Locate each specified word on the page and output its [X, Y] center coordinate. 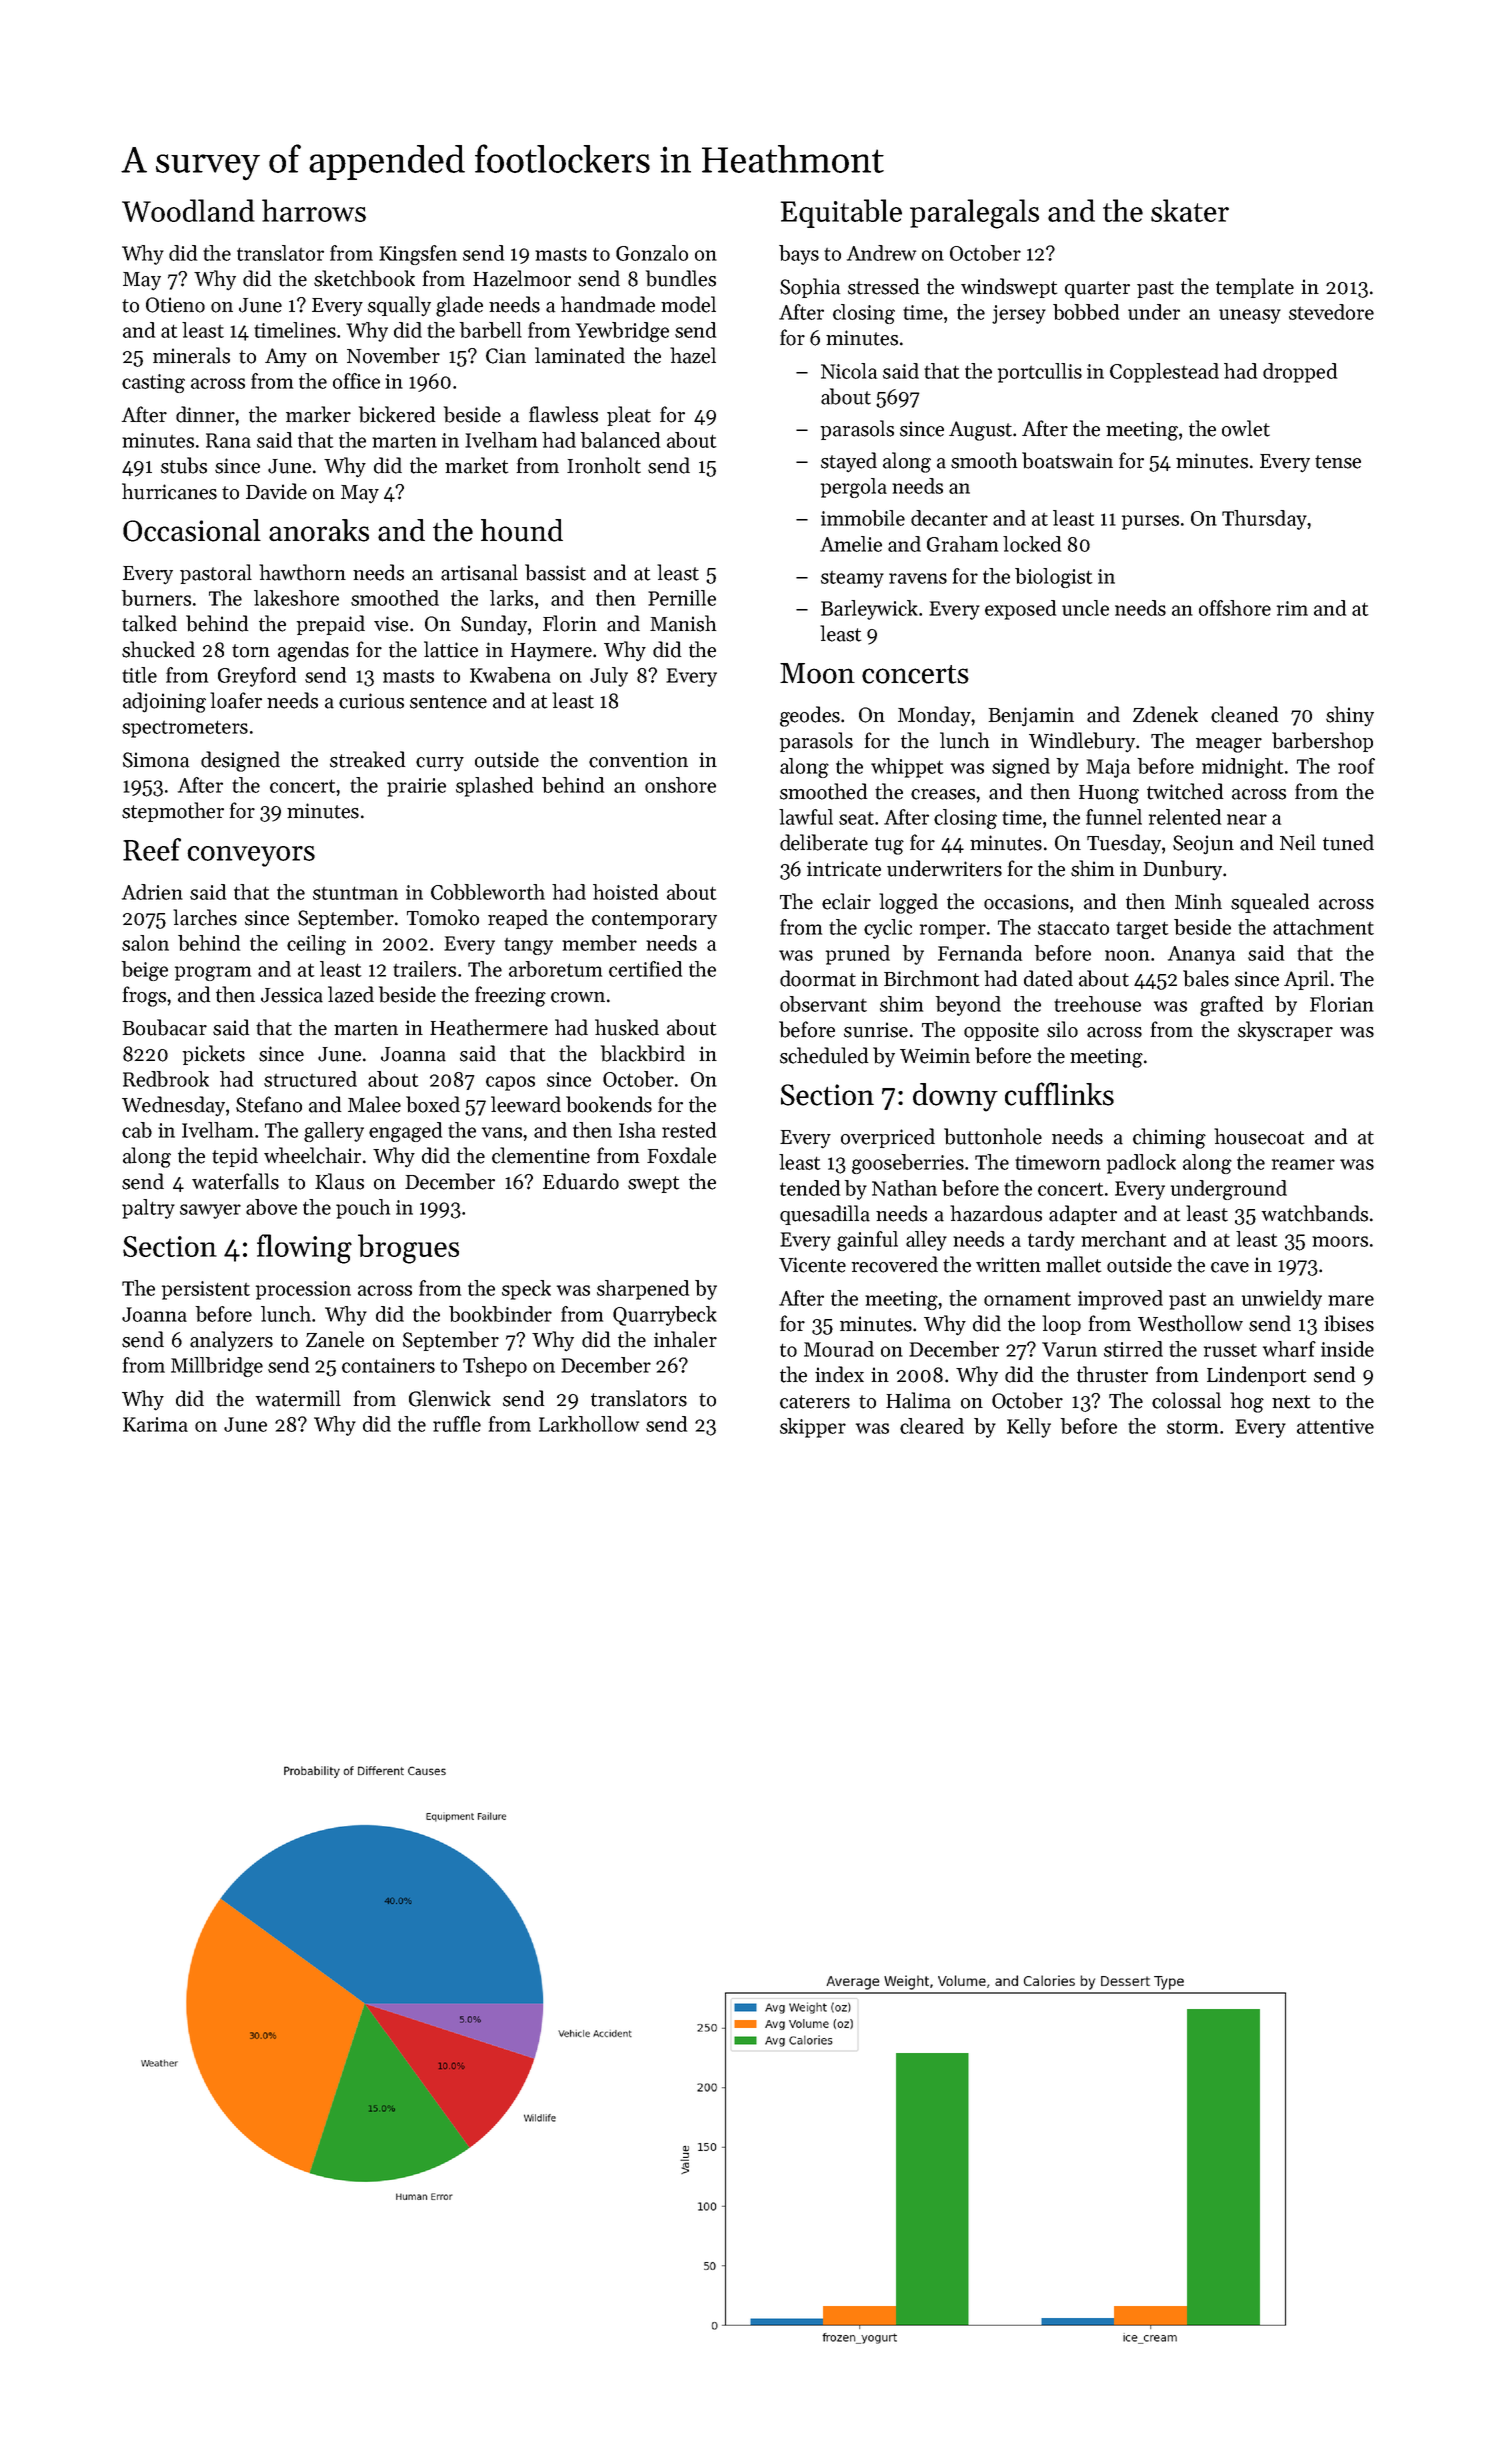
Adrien [152, 892]
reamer [1303, 1164]
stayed [849, 462]
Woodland [188, 210]
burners [156, 598]
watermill [298, 1398]
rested [689, 1130]
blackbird [643, 1053]
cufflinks [1059, 1094]
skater [1190, 210]
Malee [374, 1104]
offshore [1235, 608]
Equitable [841, 213]
